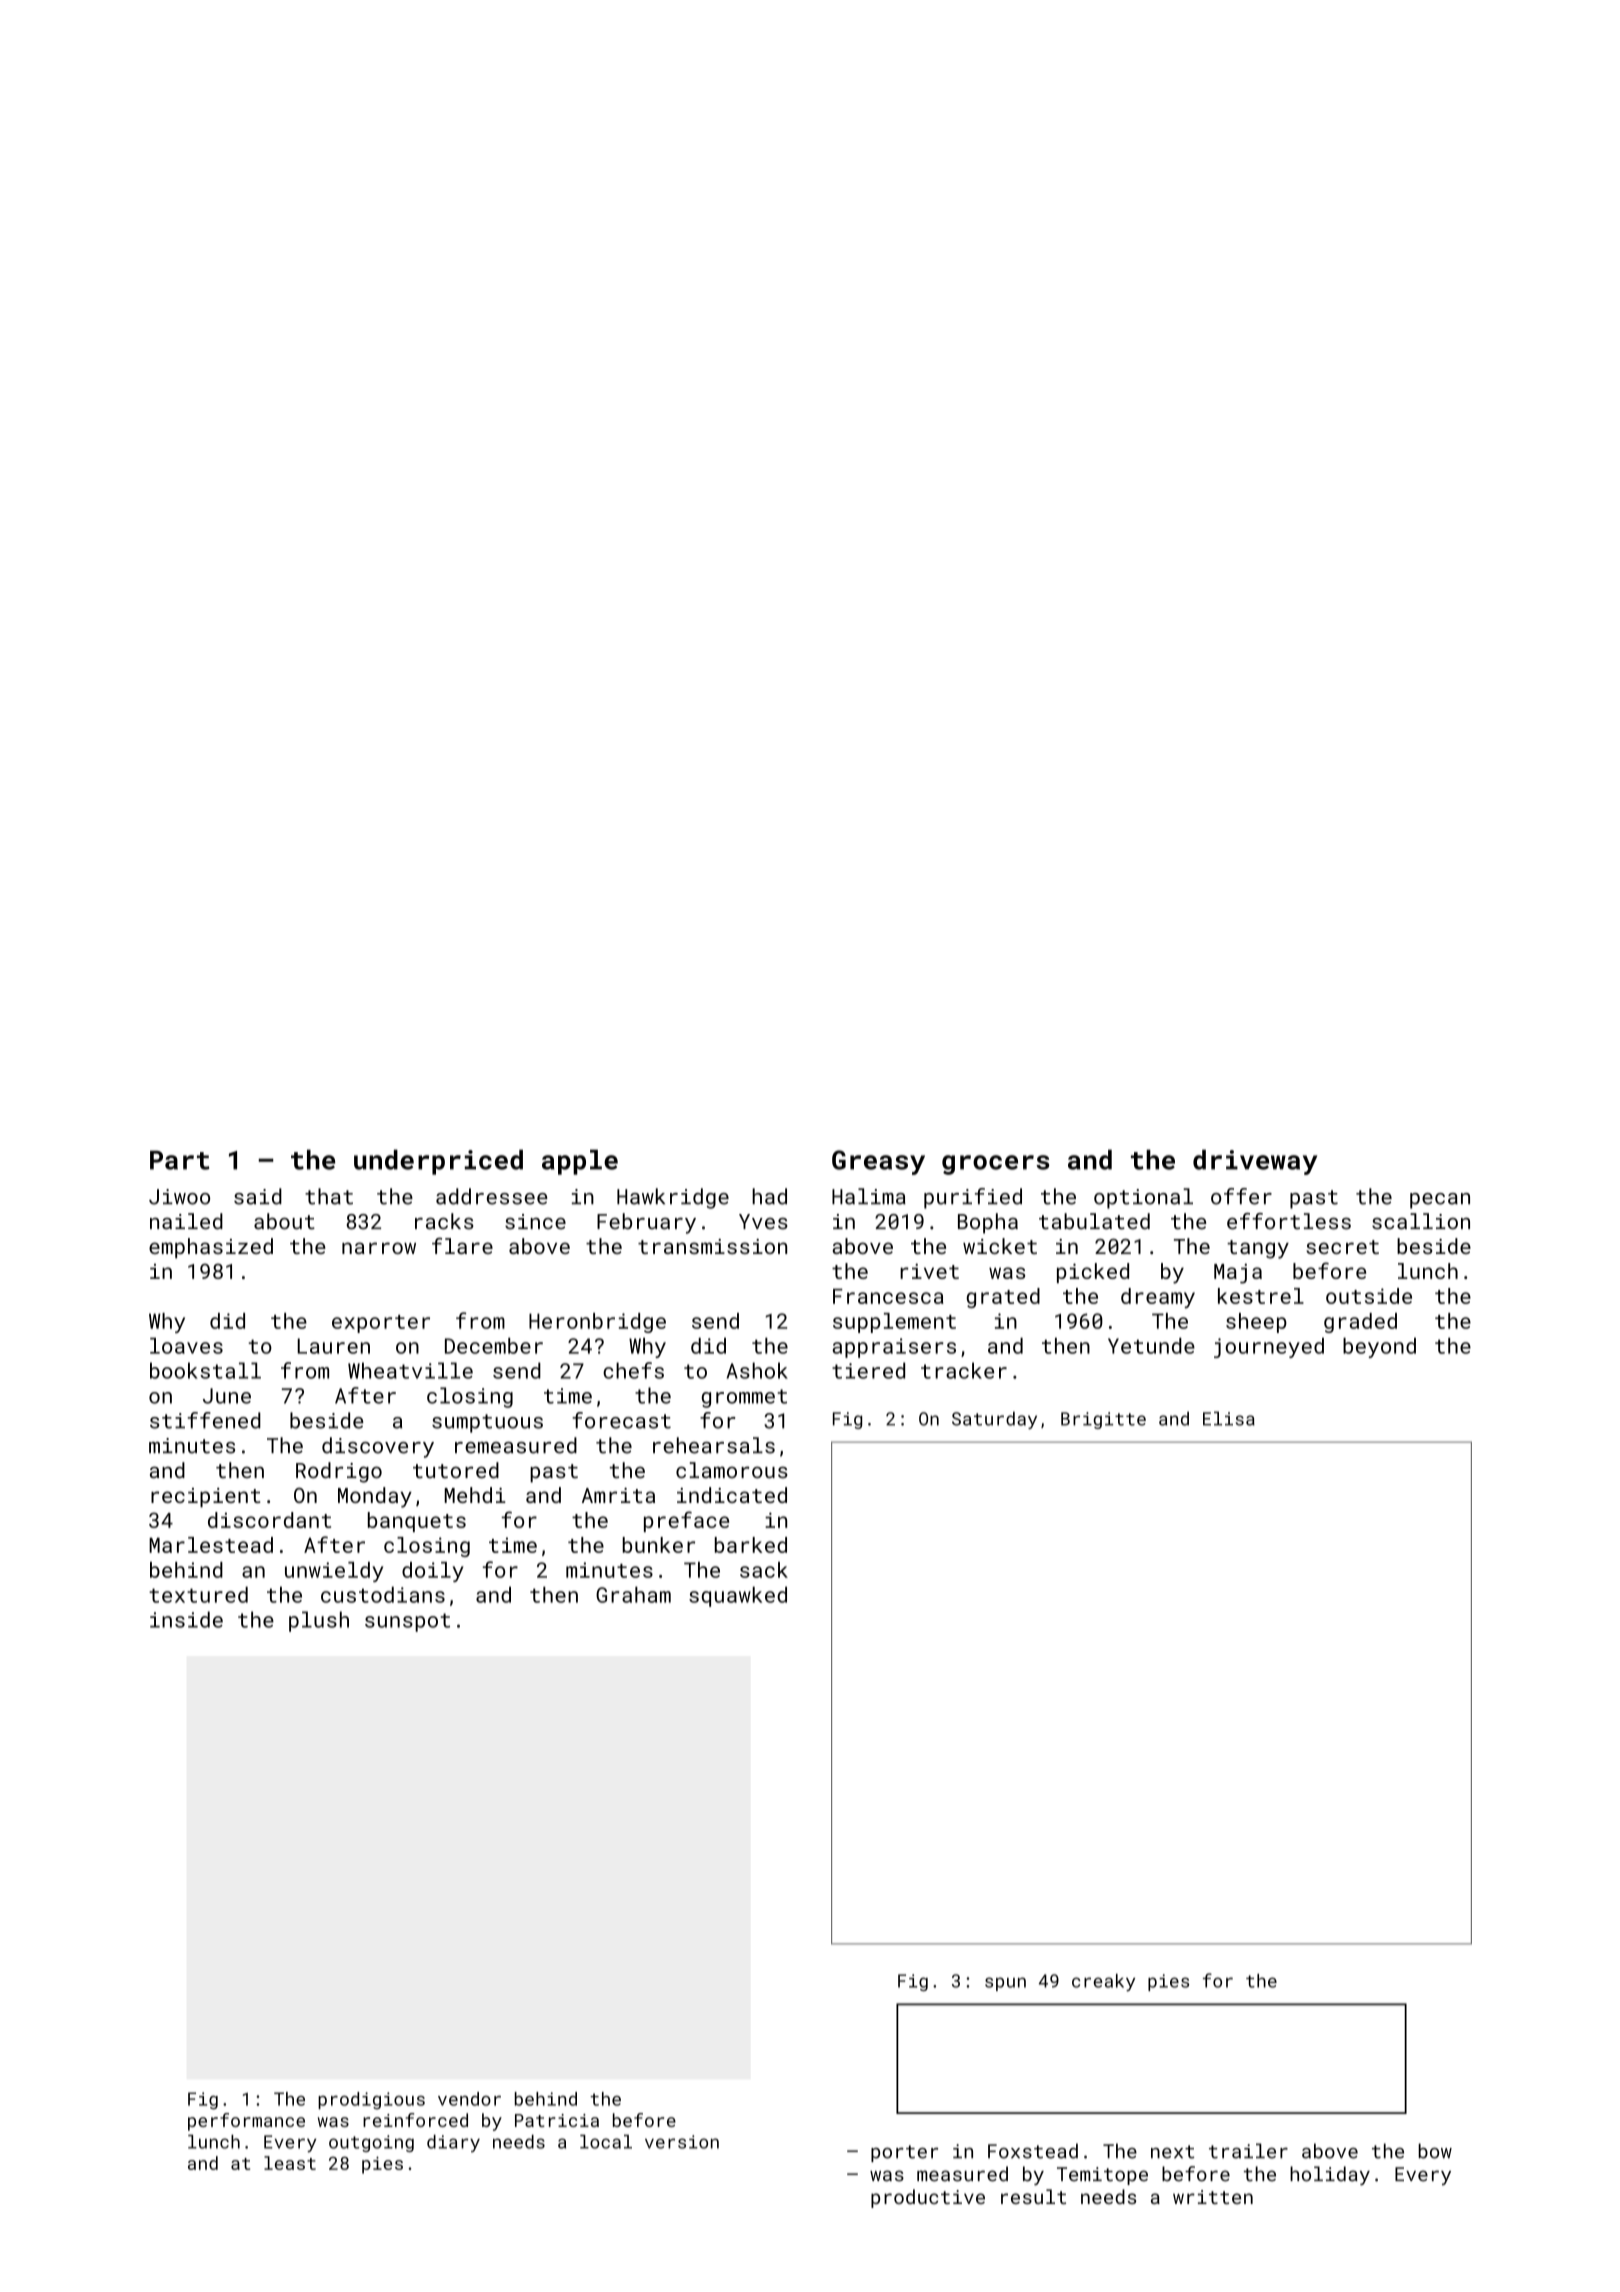 The height and width of the document is (2292, 1620). What do you see at coordinates (928, 2198) in the document?
I see `productive` at bounding box center [928, 2198].
